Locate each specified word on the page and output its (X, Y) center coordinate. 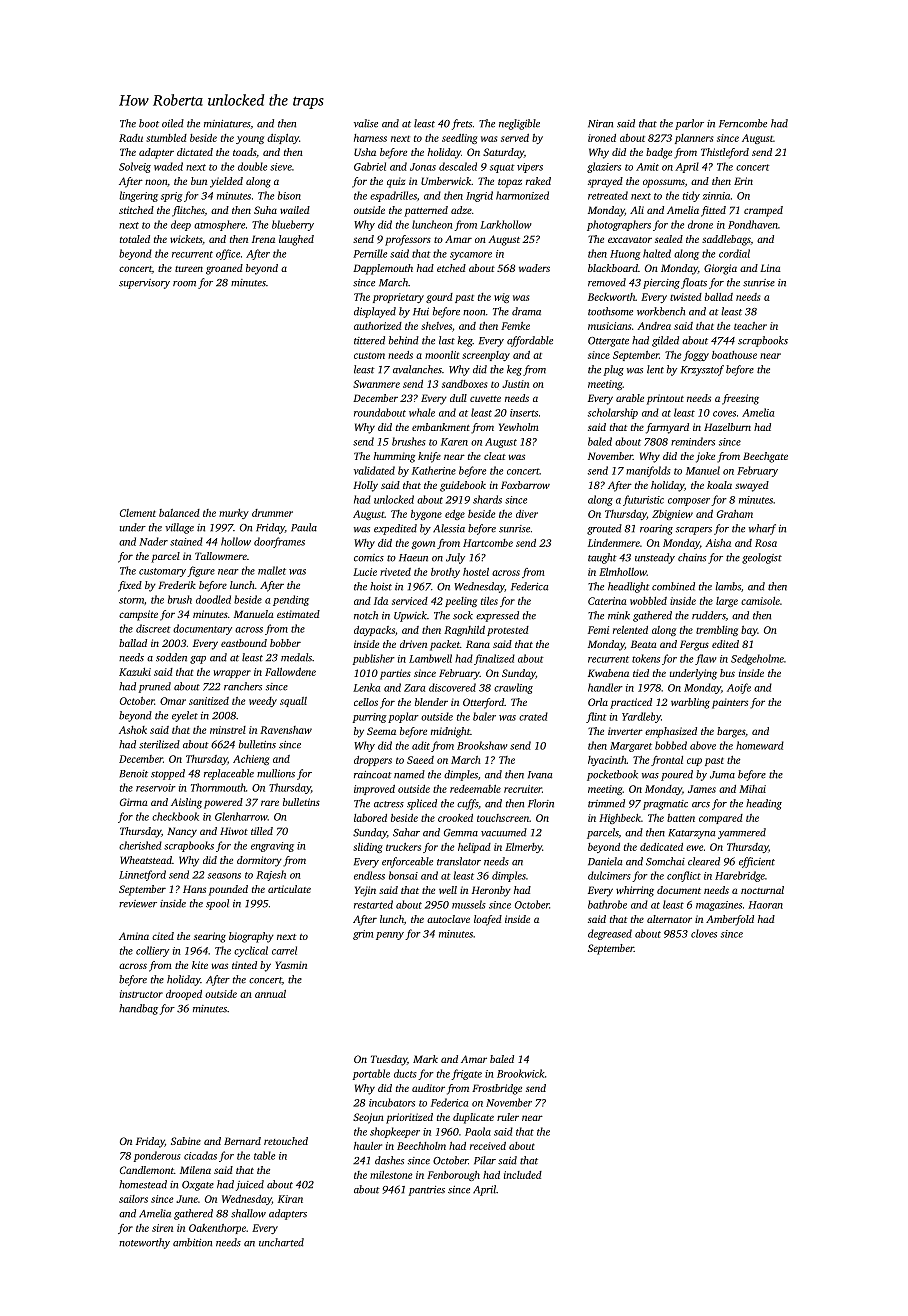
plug (614, 370)
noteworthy (144, 1243)
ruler (508, 1117)
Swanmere (376, 384)
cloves (704, 933)
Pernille (370, 253)
